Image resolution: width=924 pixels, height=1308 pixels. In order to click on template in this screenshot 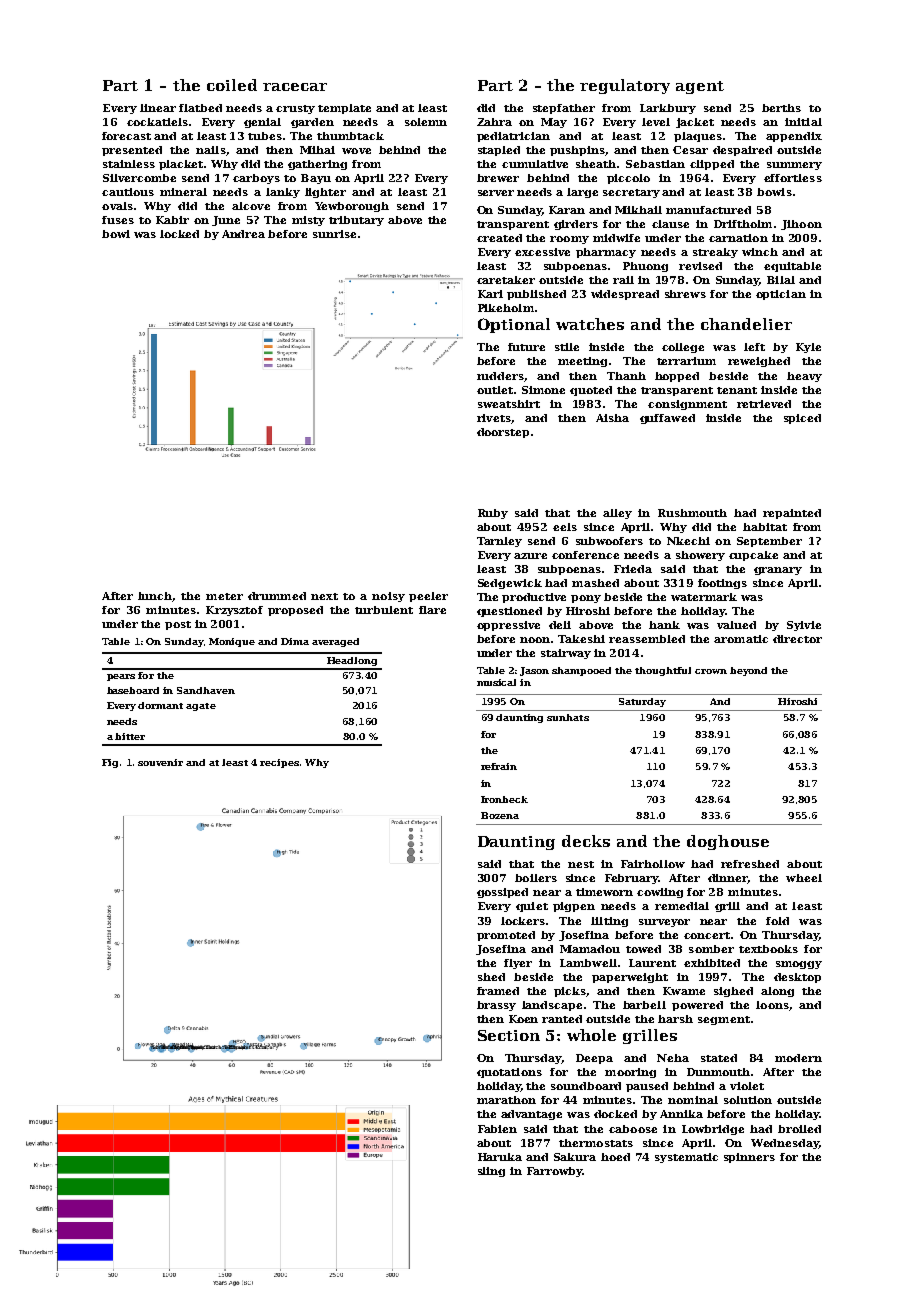, I will do `click(344, 109)`.
